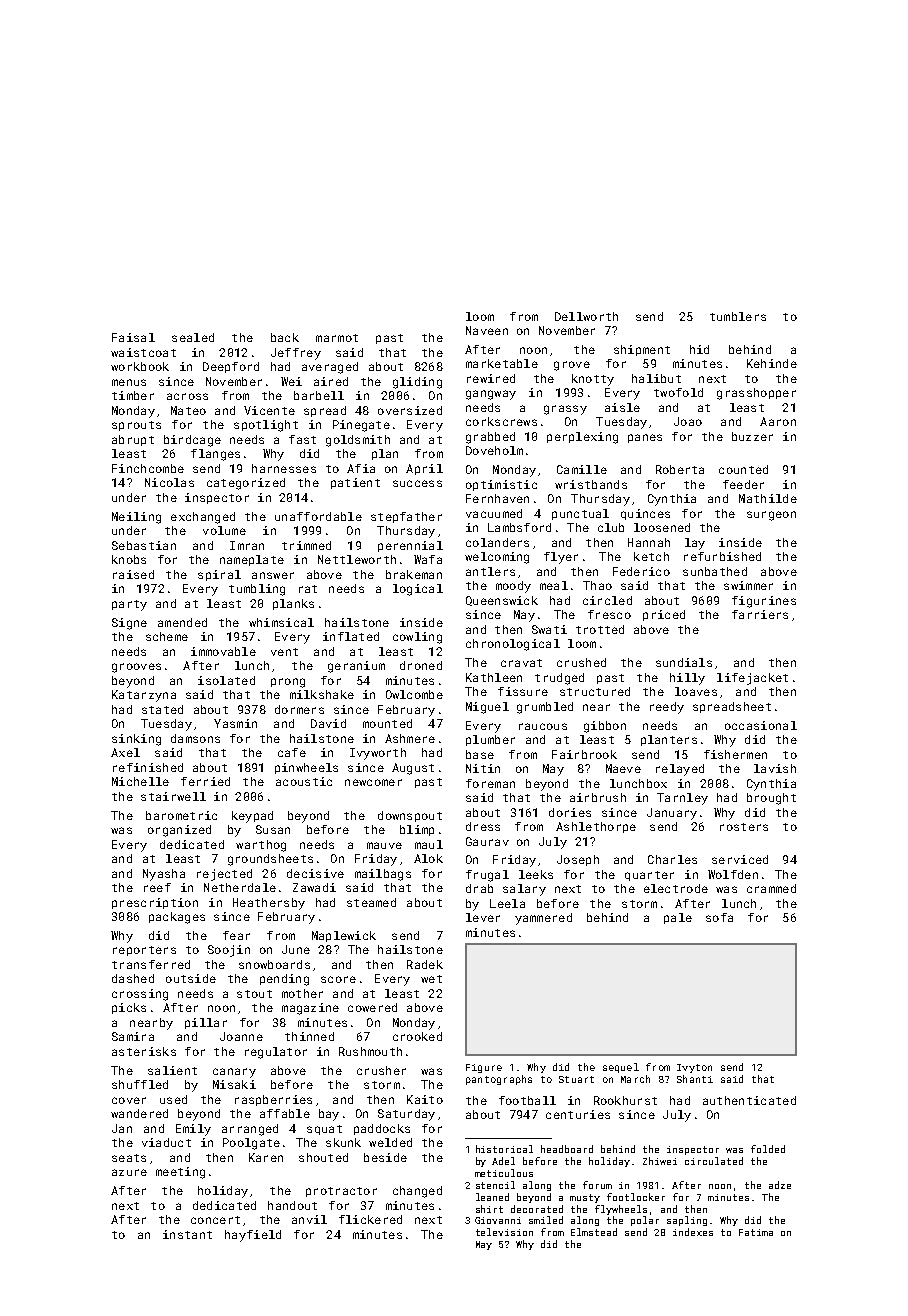  What do you see at coordinates (193, 1130) in the screenshot?
I see `Emily` at bounding box center [193, 1130].
